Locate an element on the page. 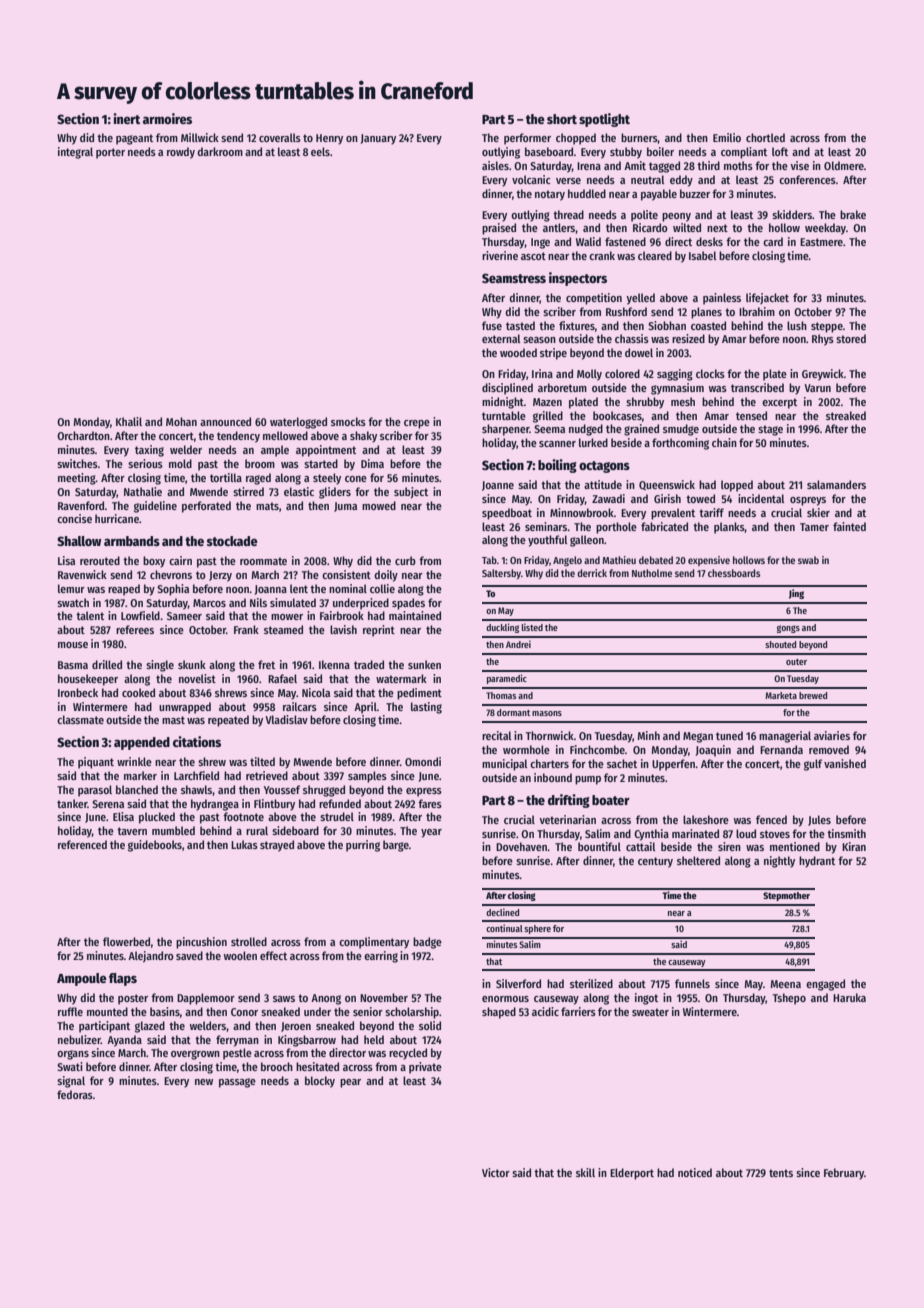  riverine is located at coordinates (500, 255).
